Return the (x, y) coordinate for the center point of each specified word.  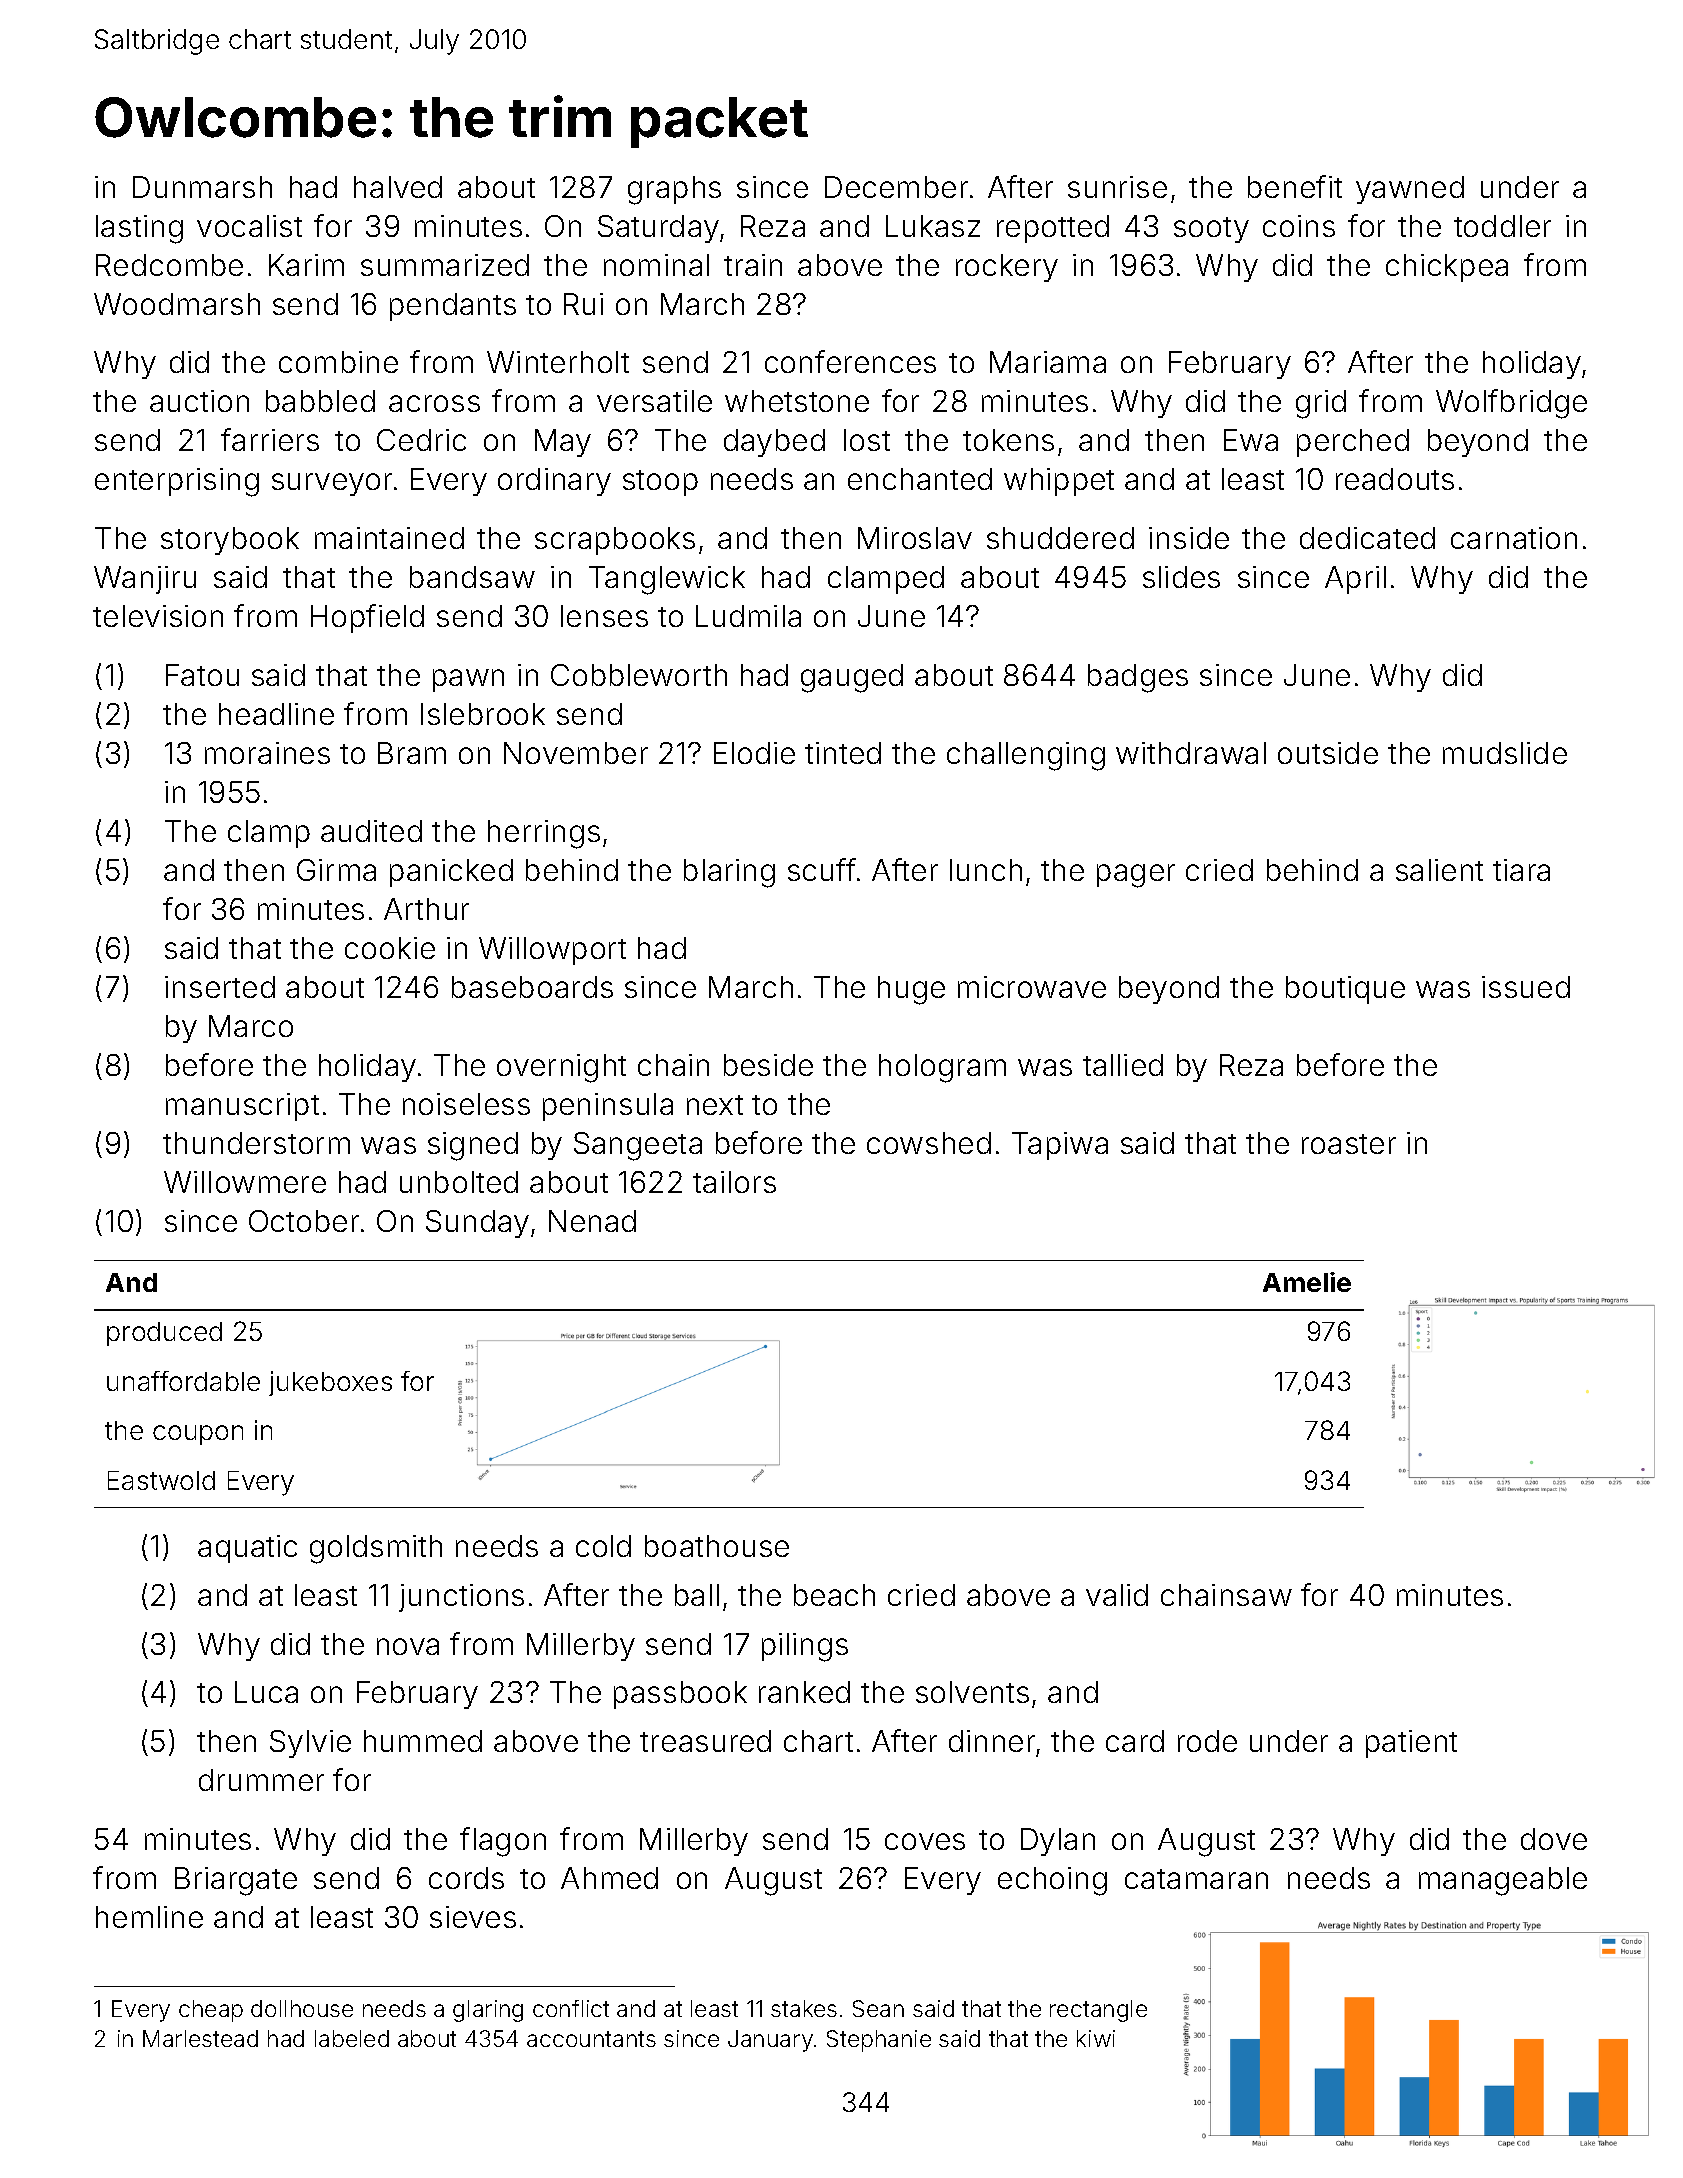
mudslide (1505, 753)
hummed (423, 1741)
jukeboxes (330, 1383)
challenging (1026, 756)
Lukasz (933, 226)
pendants (453, 307)
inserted (220, 987)
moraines (267, 753)
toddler (1502, 226)
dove (1554, 1839)
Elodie (754, 753)
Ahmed (609, 1878)
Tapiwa (1060, 1146)
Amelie (1307, 1282)
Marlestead (200, 2038)
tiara (1521, 870)
